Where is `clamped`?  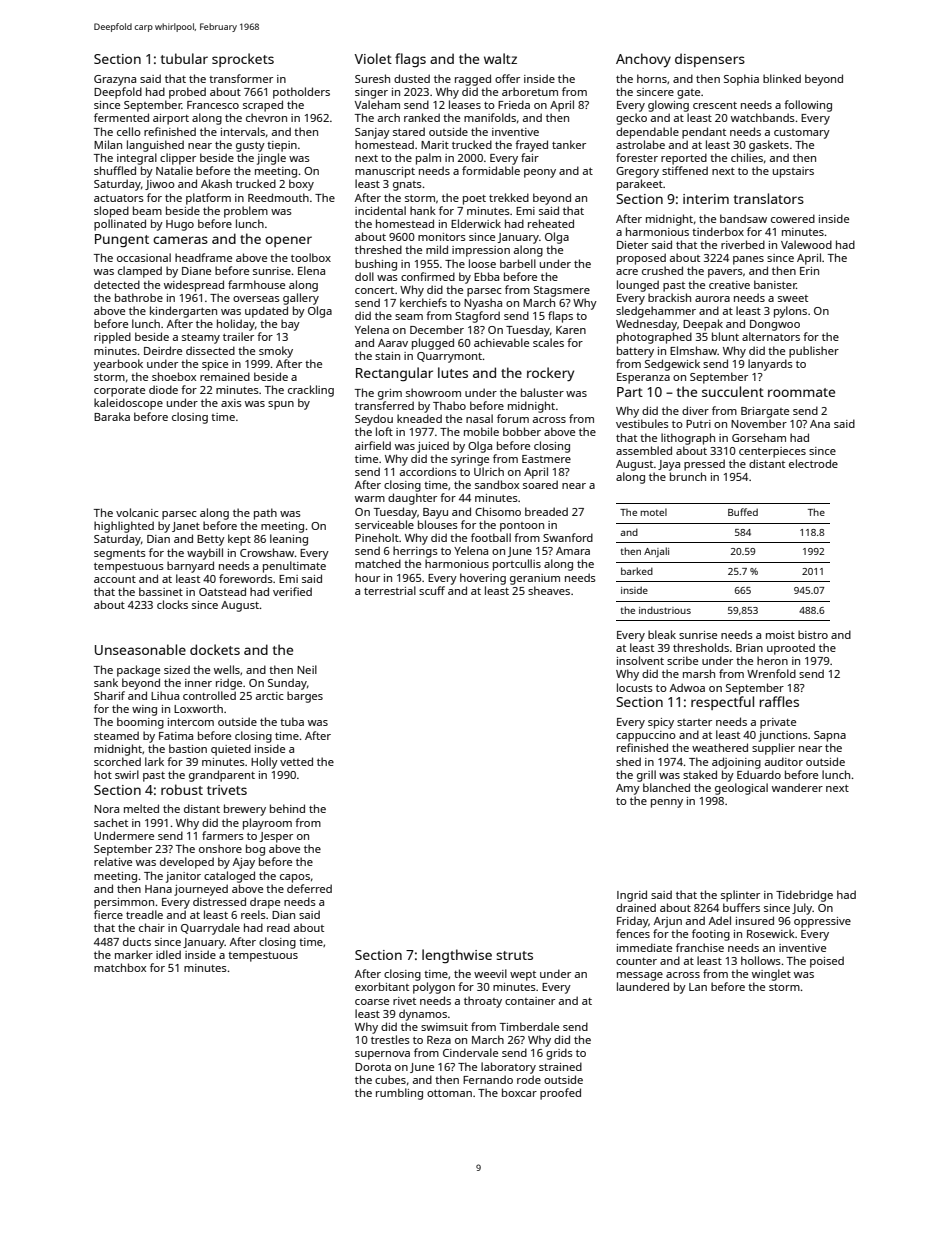
clamped is located at coordinates (140, 272).
